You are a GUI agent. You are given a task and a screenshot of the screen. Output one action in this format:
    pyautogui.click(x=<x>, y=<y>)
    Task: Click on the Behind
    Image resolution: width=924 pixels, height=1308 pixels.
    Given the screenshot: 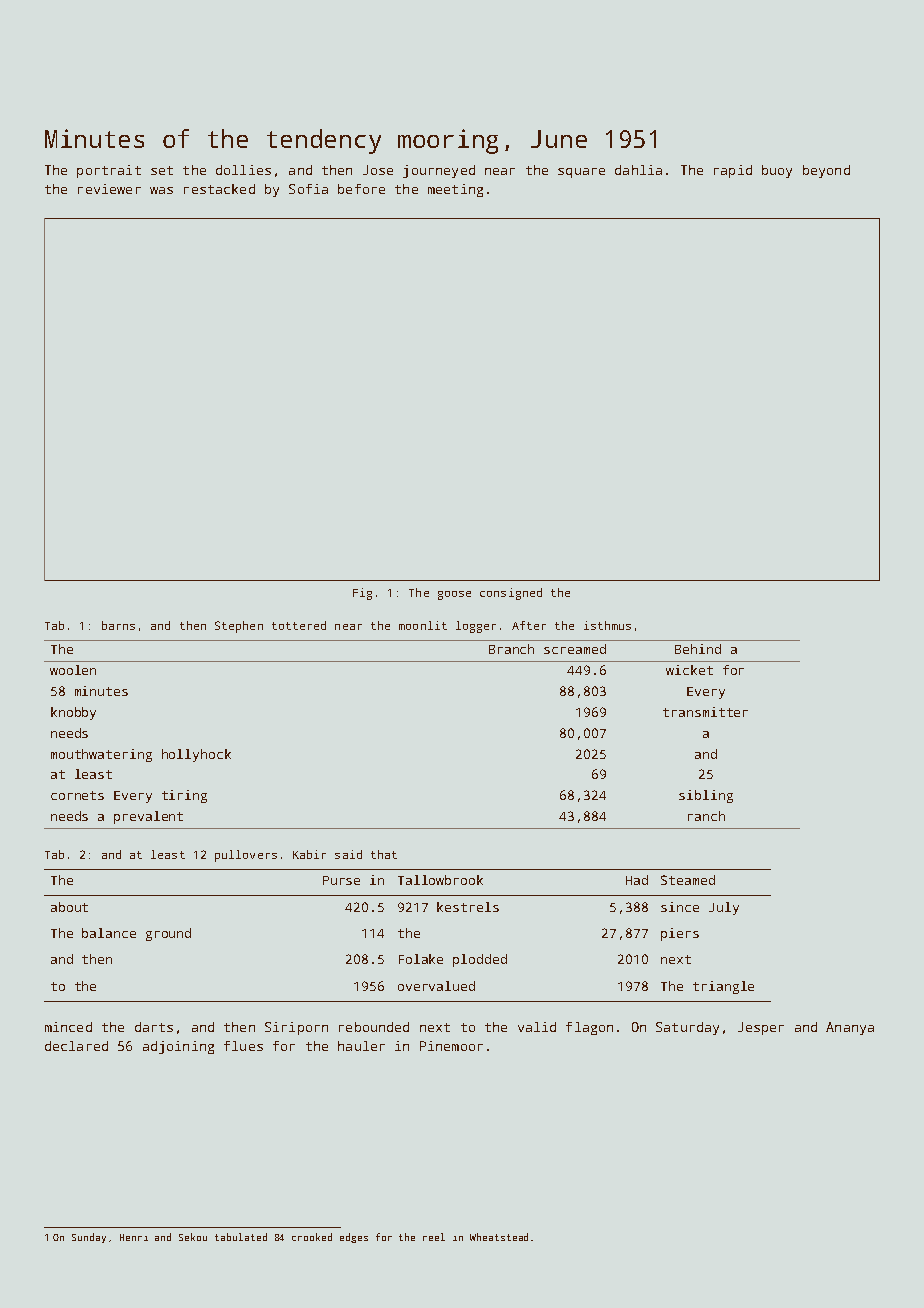 What is the action you would take?
    pyautogui.click(x=698, y=649)
